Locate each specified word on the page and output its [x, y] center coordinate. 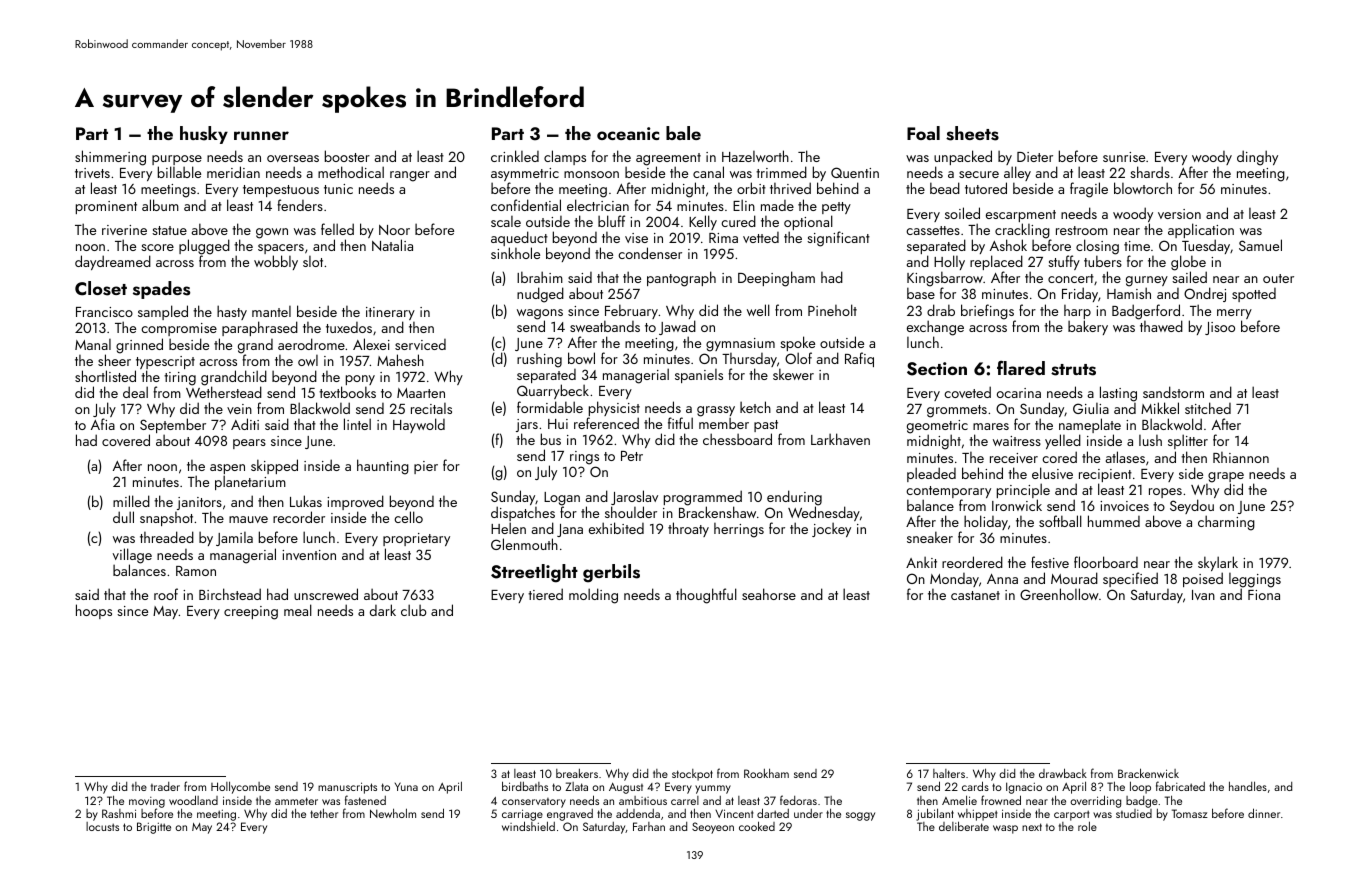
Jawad [677, 327]
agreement [668, 160]
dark [383, 610]
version [1179, 214]
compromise [179, 329]
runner [261, 135]
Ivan [1203, 595]
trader [165, 786]
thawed [1161, 326]
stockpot [692, 775]
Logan [562, 499]
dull [123, 517]
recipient [1105, 475]
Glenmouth [524, 544]
